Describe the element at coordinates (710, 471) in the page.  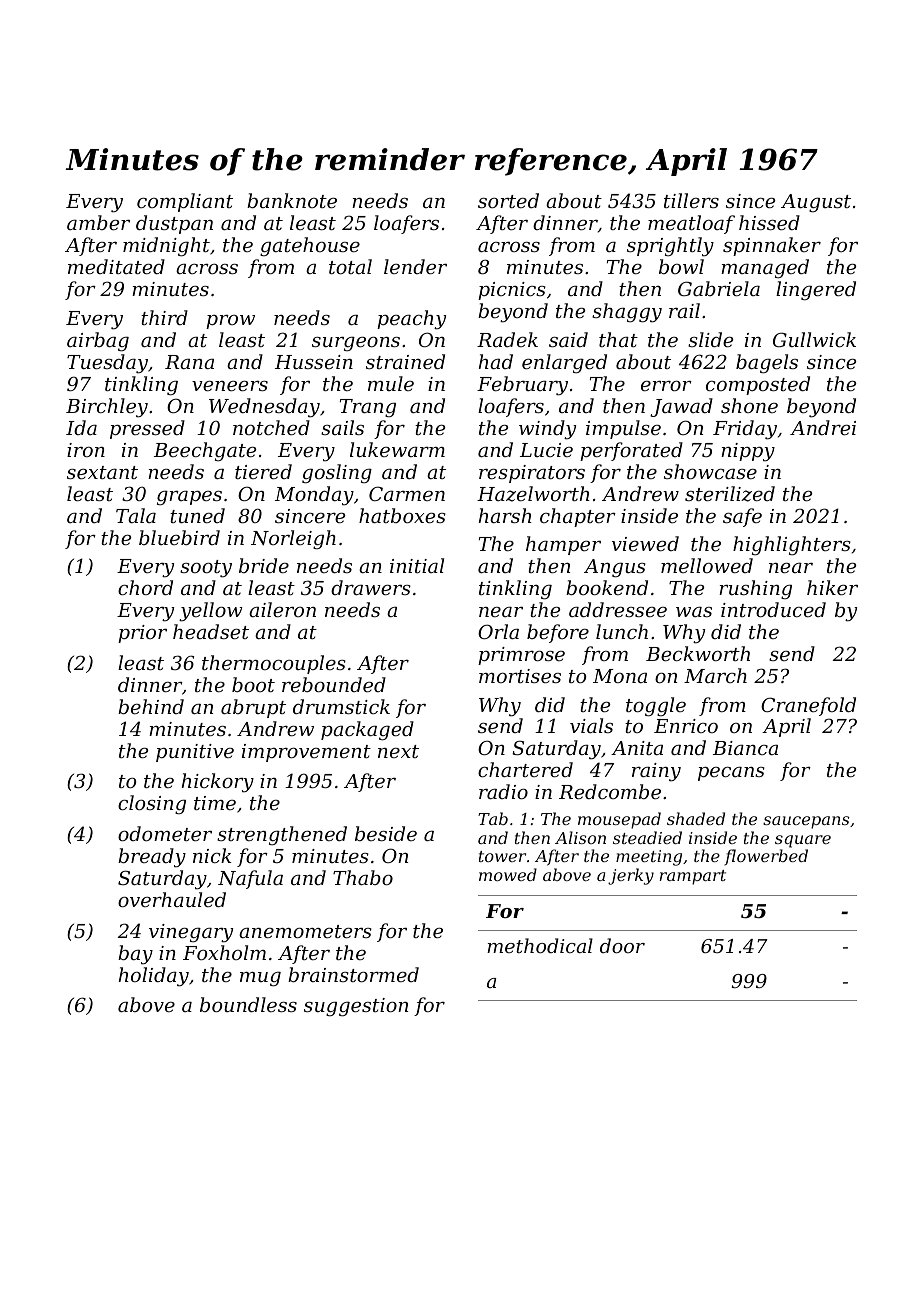
I see `showcase` at that location.
